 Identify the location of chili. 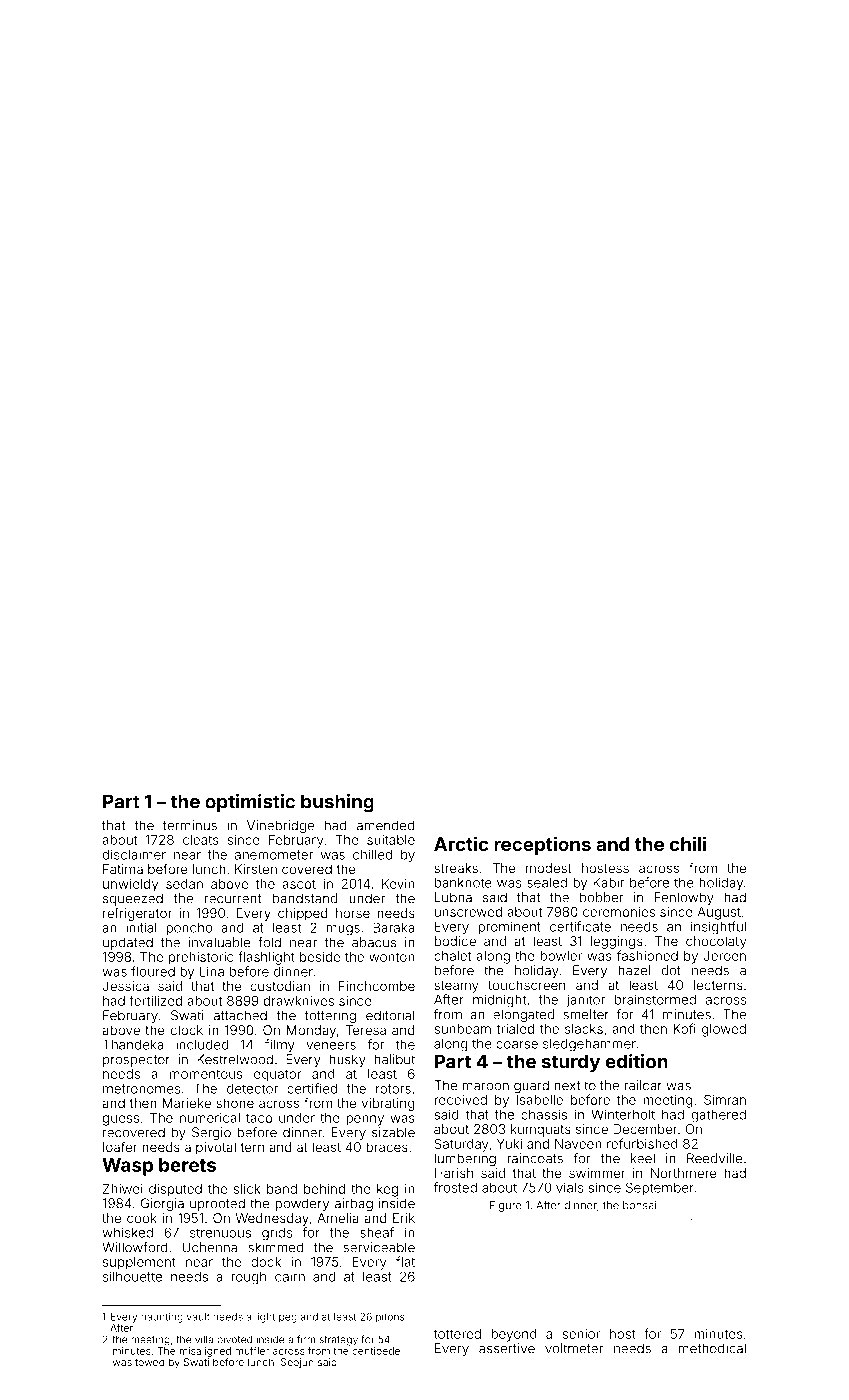
(688, 843).
